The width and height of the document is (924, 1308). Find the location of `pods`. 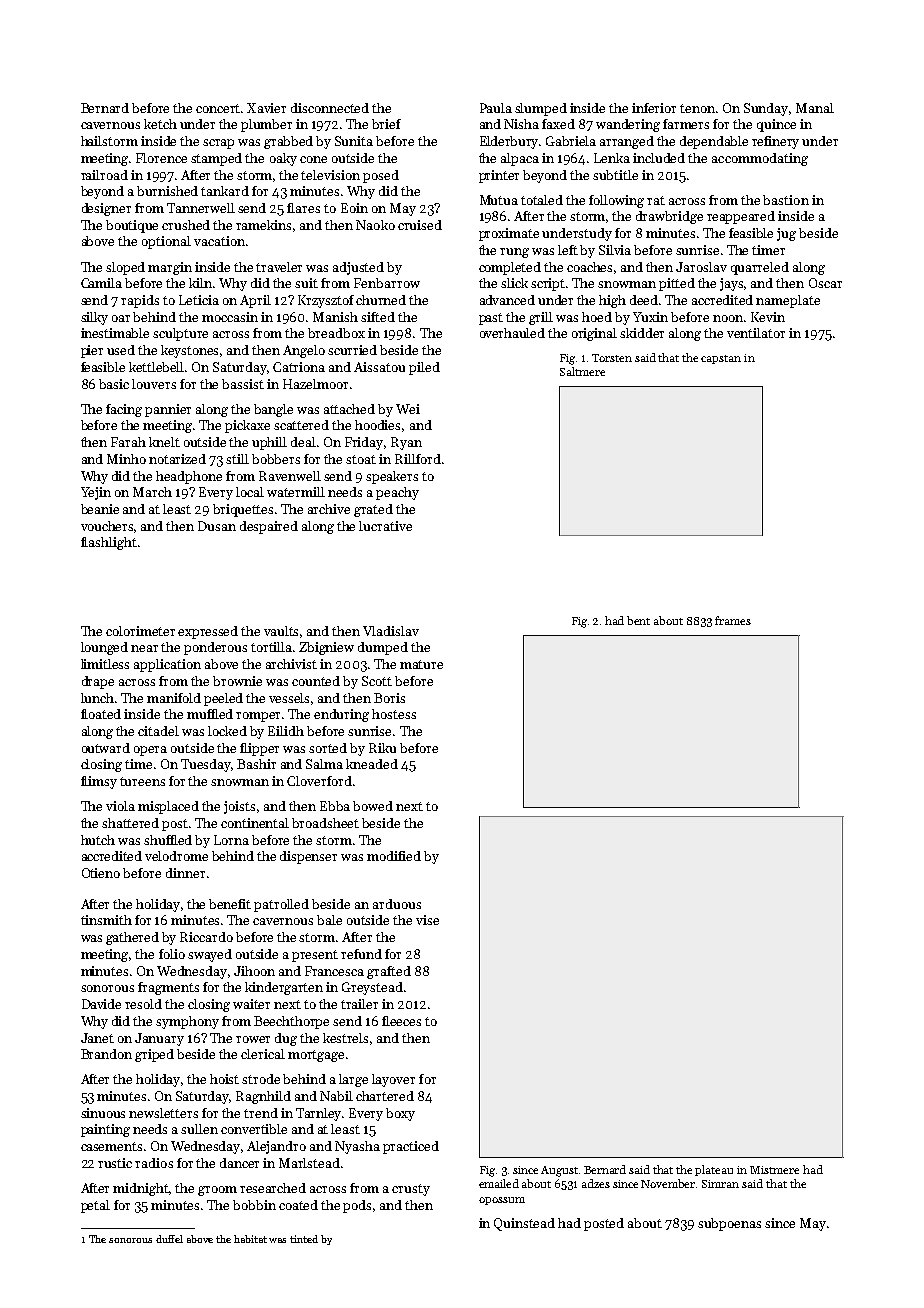

pods is located at coordinates (357, 1206).
